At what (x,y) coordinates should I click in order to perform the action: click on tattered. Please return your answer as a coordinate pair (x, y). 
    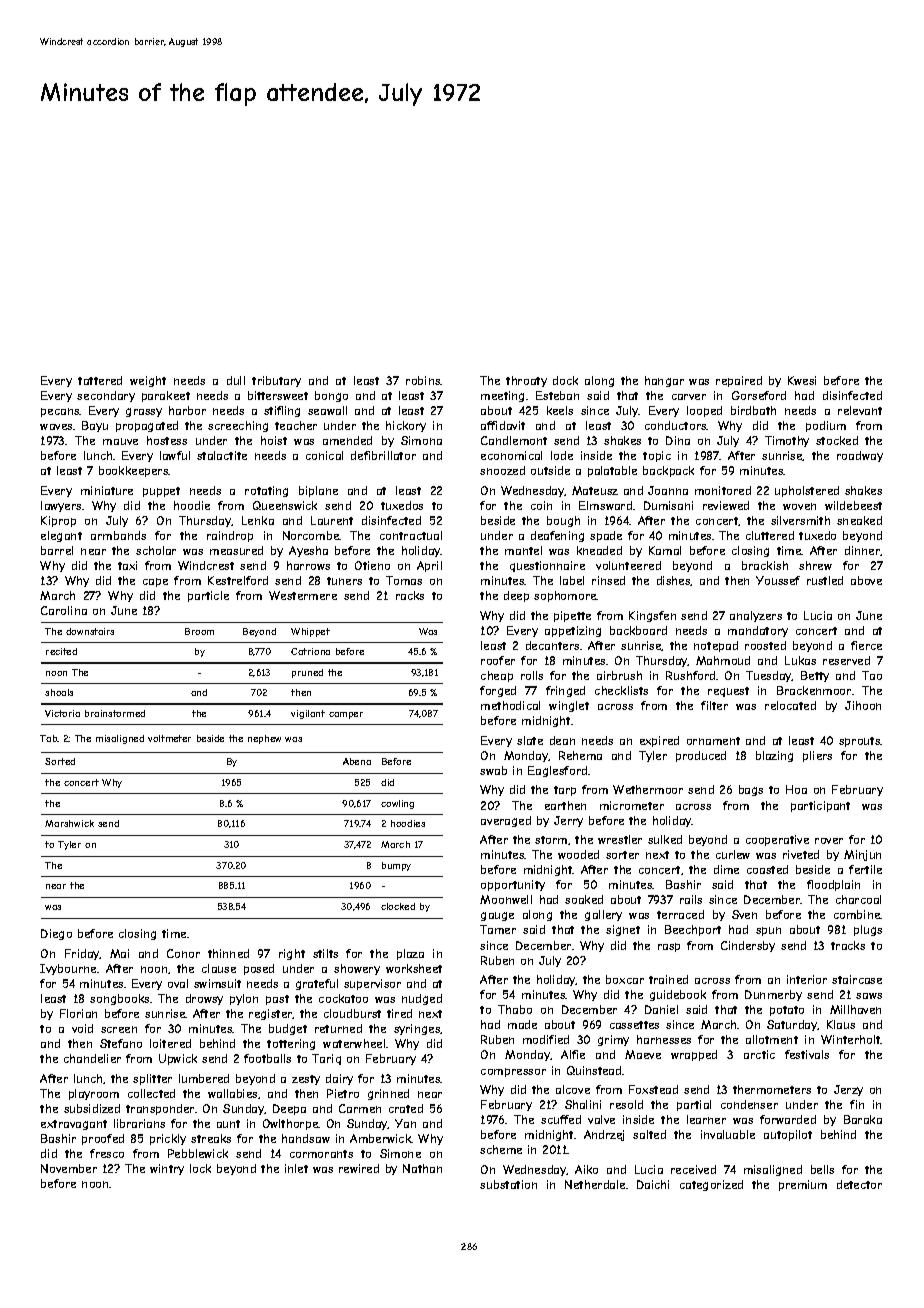
    Looking at the image, I should click on (100, 380).
